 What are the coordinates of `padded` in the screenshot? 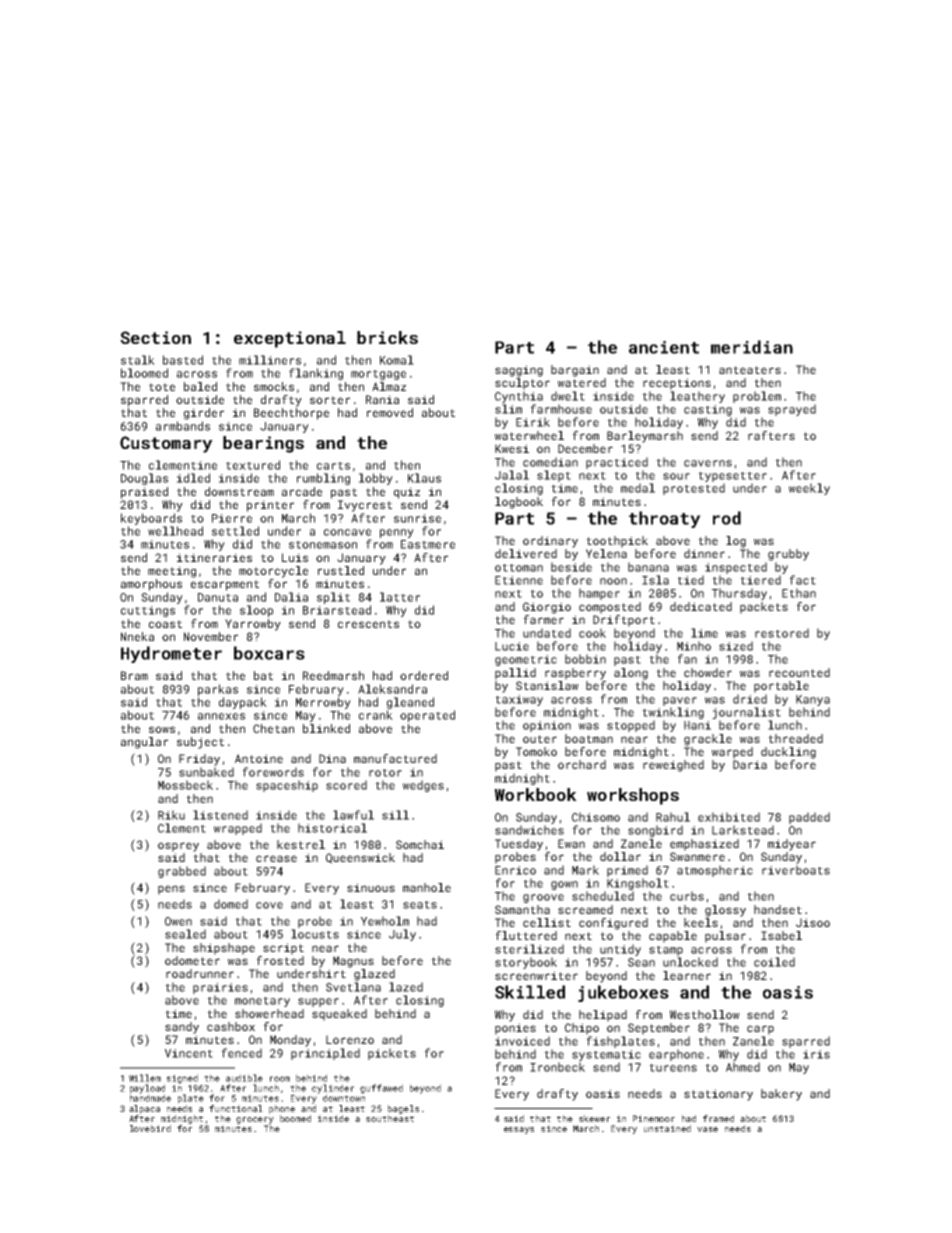 It's located at (809, 818).
